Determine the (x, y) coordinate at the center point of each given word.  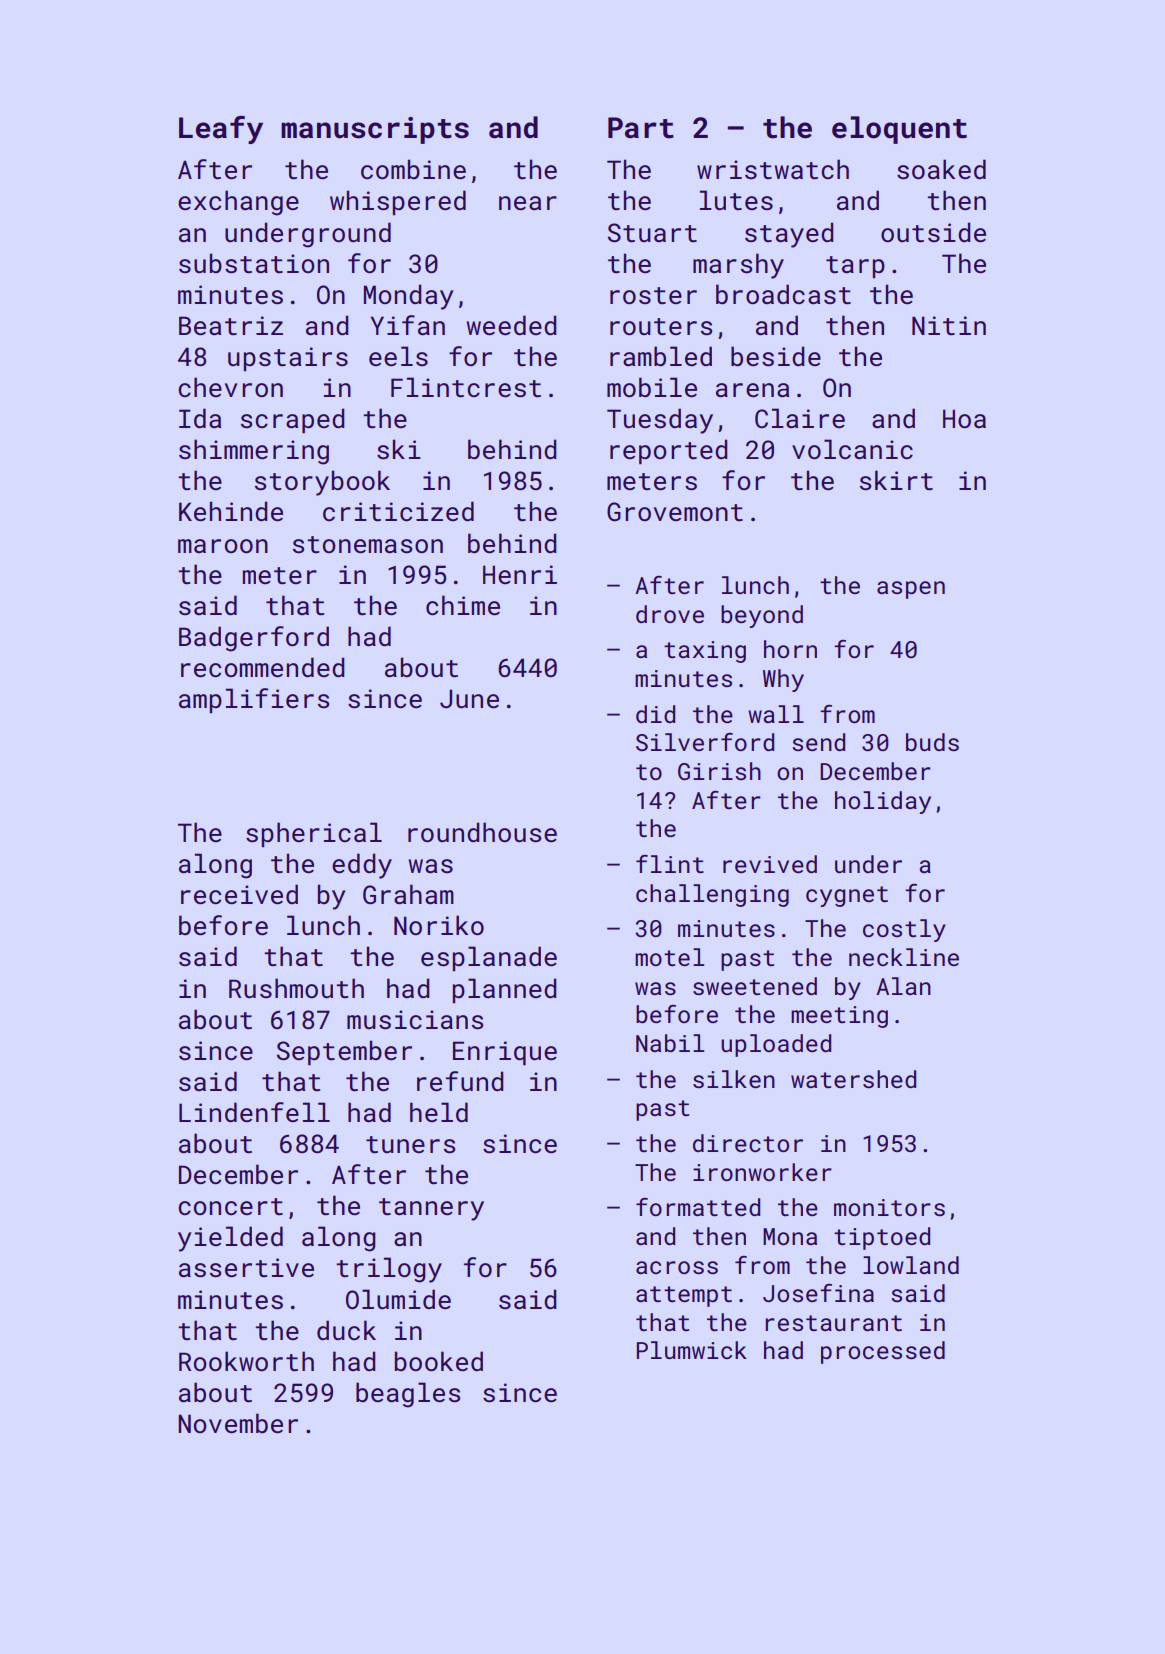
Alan (903, 986)
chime (463, 605)
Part (641, 128)
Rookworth (246, 1361)
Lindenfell (254, 1112)
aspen (911, 590)
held (439, 1112)
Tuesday (660, 421)
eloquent (899, 130)
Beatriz (231, 326)
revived (770, 864)
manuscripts (375, 130)
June (469, 699)
